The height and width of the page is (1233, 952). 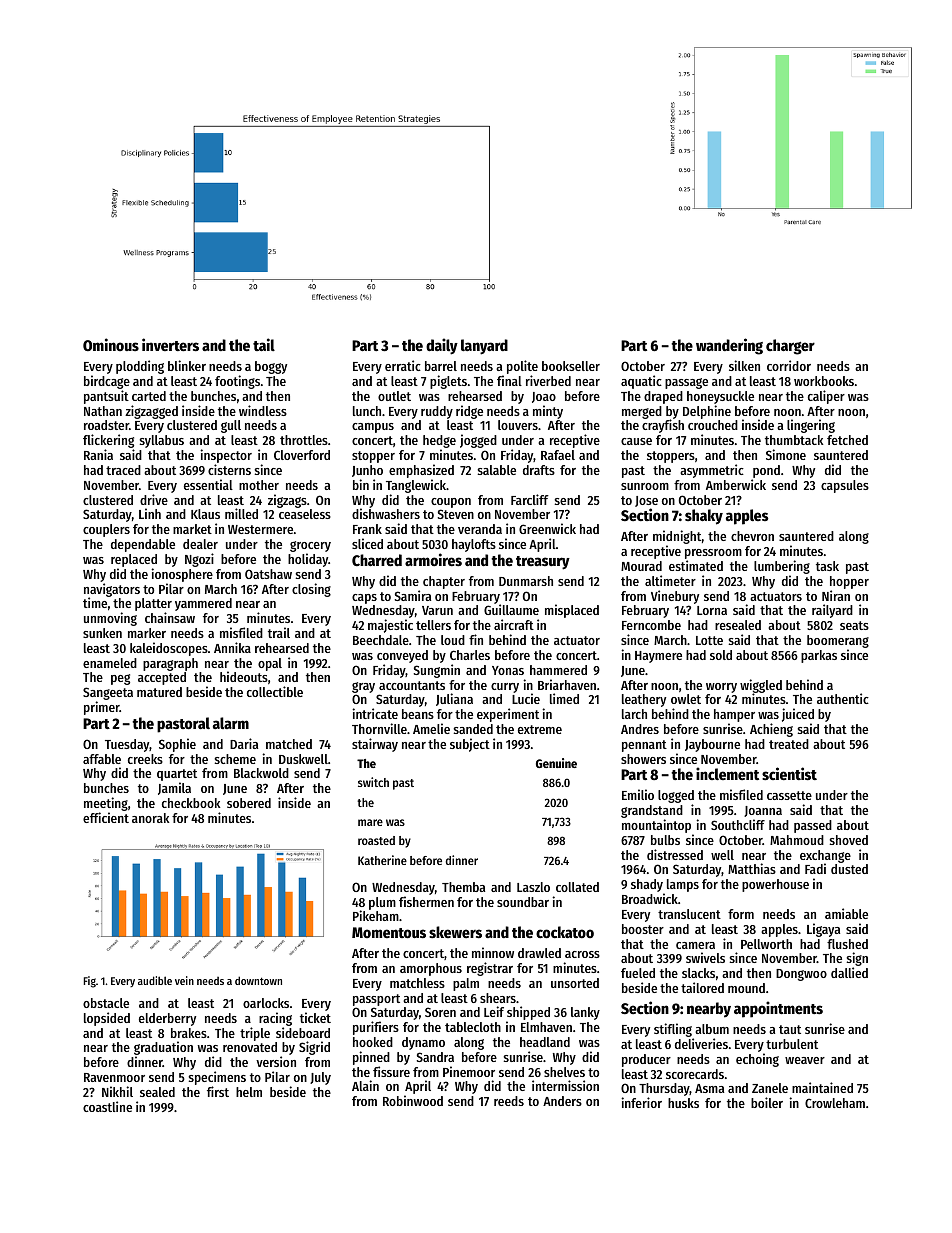 I want to click on wandering, so click(x=729, y=346).
